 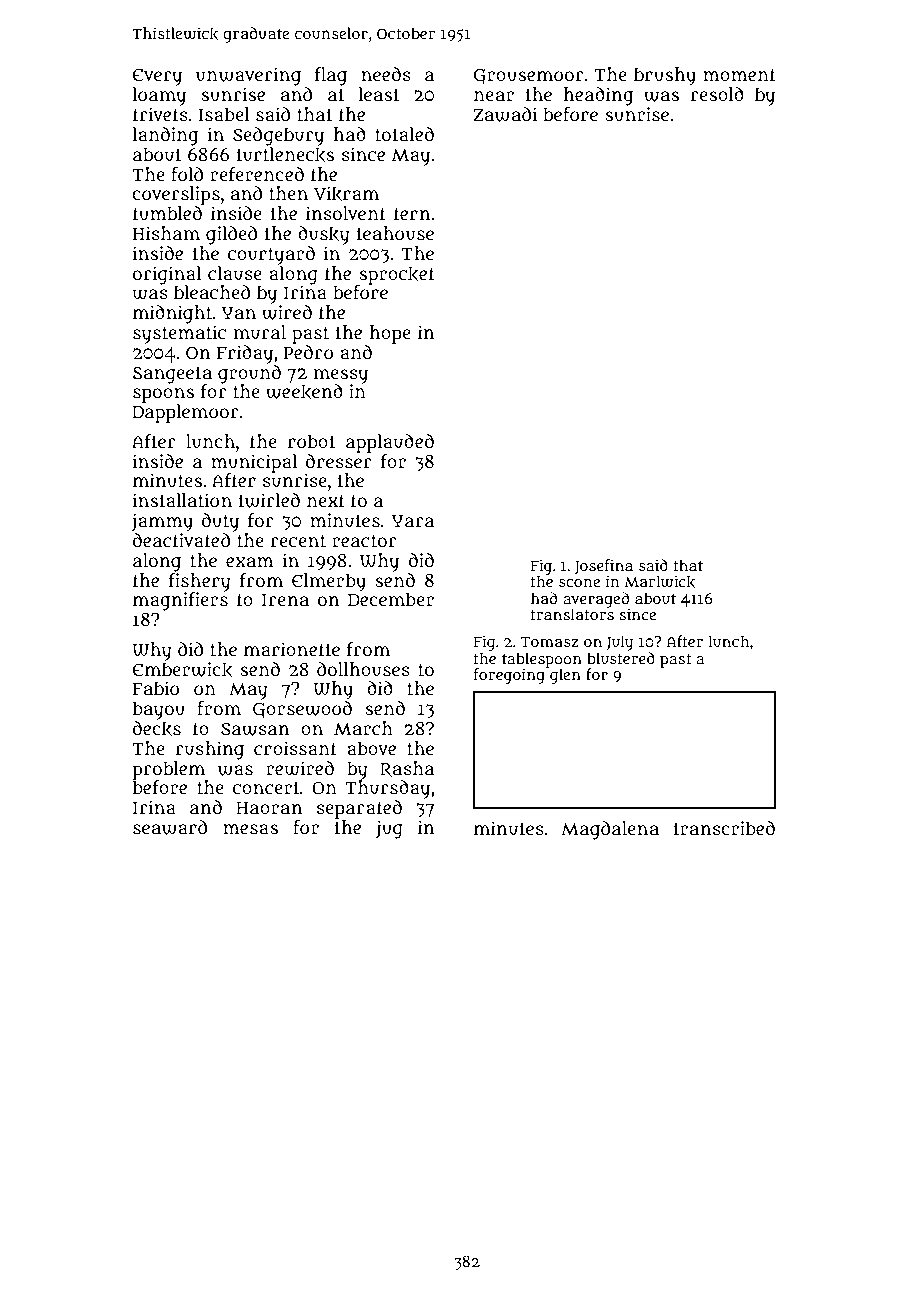 What do you see at coordinates (717, 94) in the document?
I see `resold` at bounding box center [717, 94].
